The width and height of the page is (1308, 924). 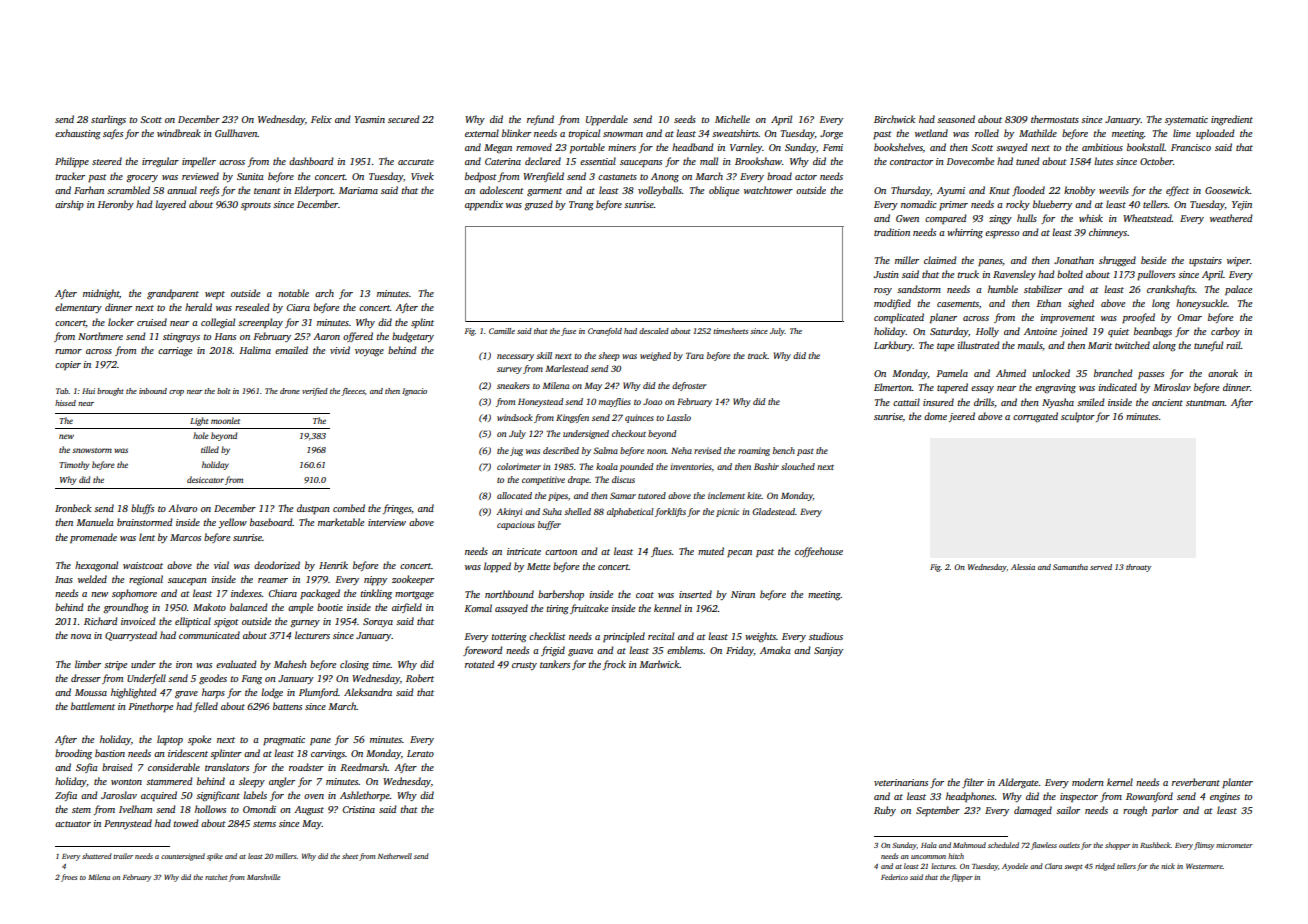 I want to click on elliptical, so click(x=193, y=622).
